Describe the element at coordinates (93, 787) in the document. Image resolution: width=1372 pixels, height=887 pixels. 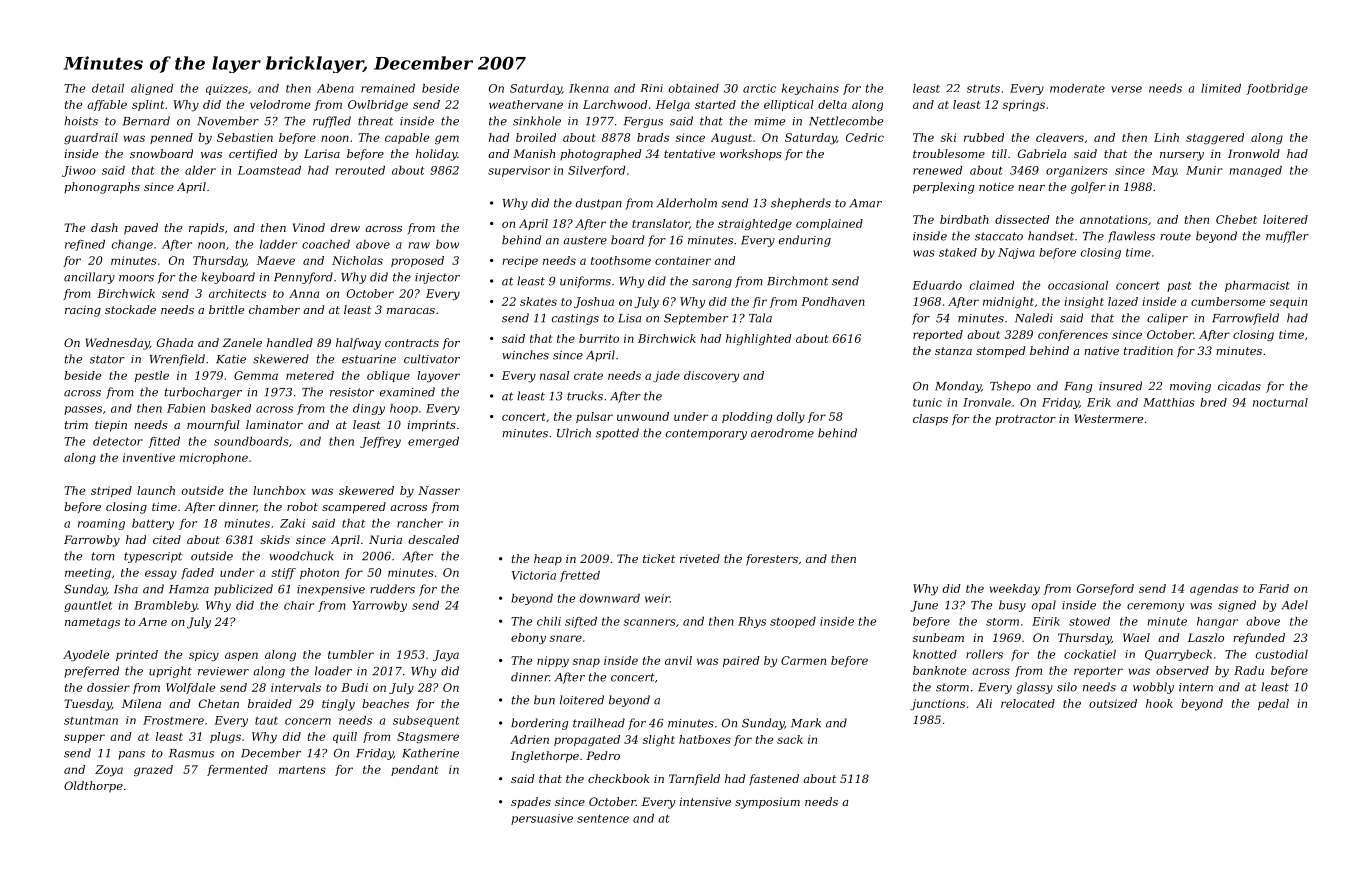
I see `Oldthorpe` at that location.
